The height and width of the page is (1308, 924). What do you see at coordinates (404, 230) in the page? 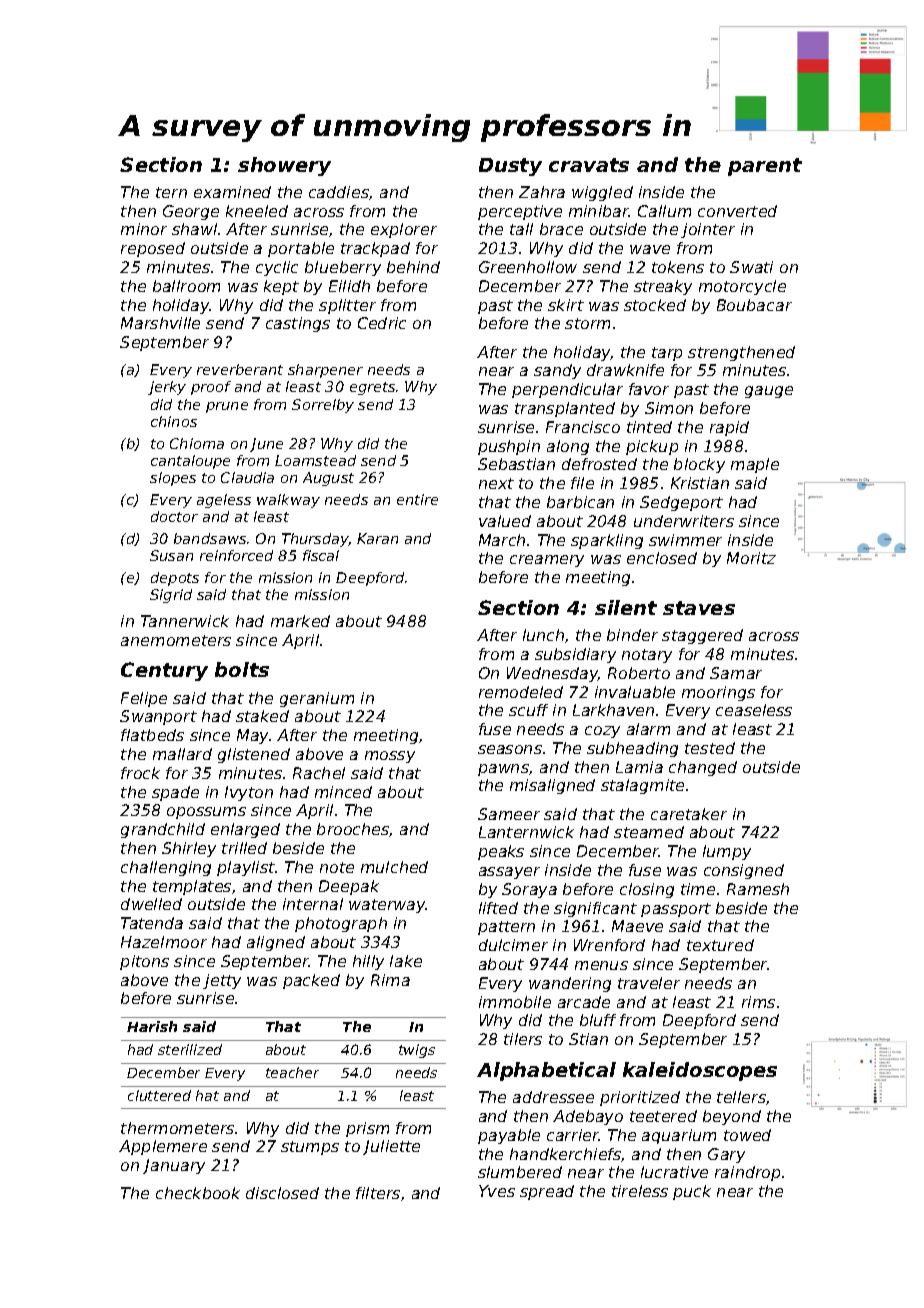
I see `explorer` at bounding box center [404, 230].
